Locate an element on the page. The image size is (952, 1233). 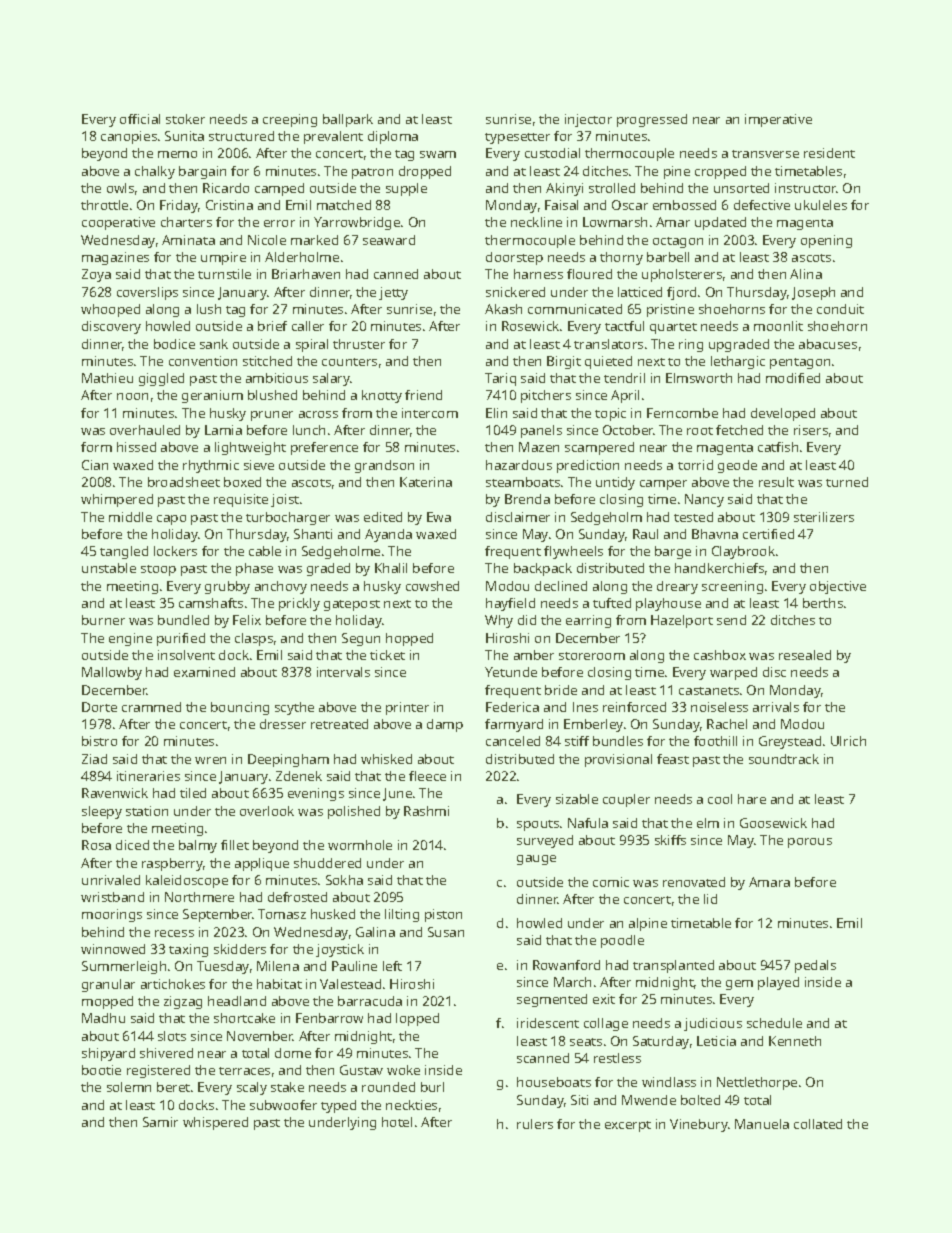
flywheels is located at coordinates (573, 552).
